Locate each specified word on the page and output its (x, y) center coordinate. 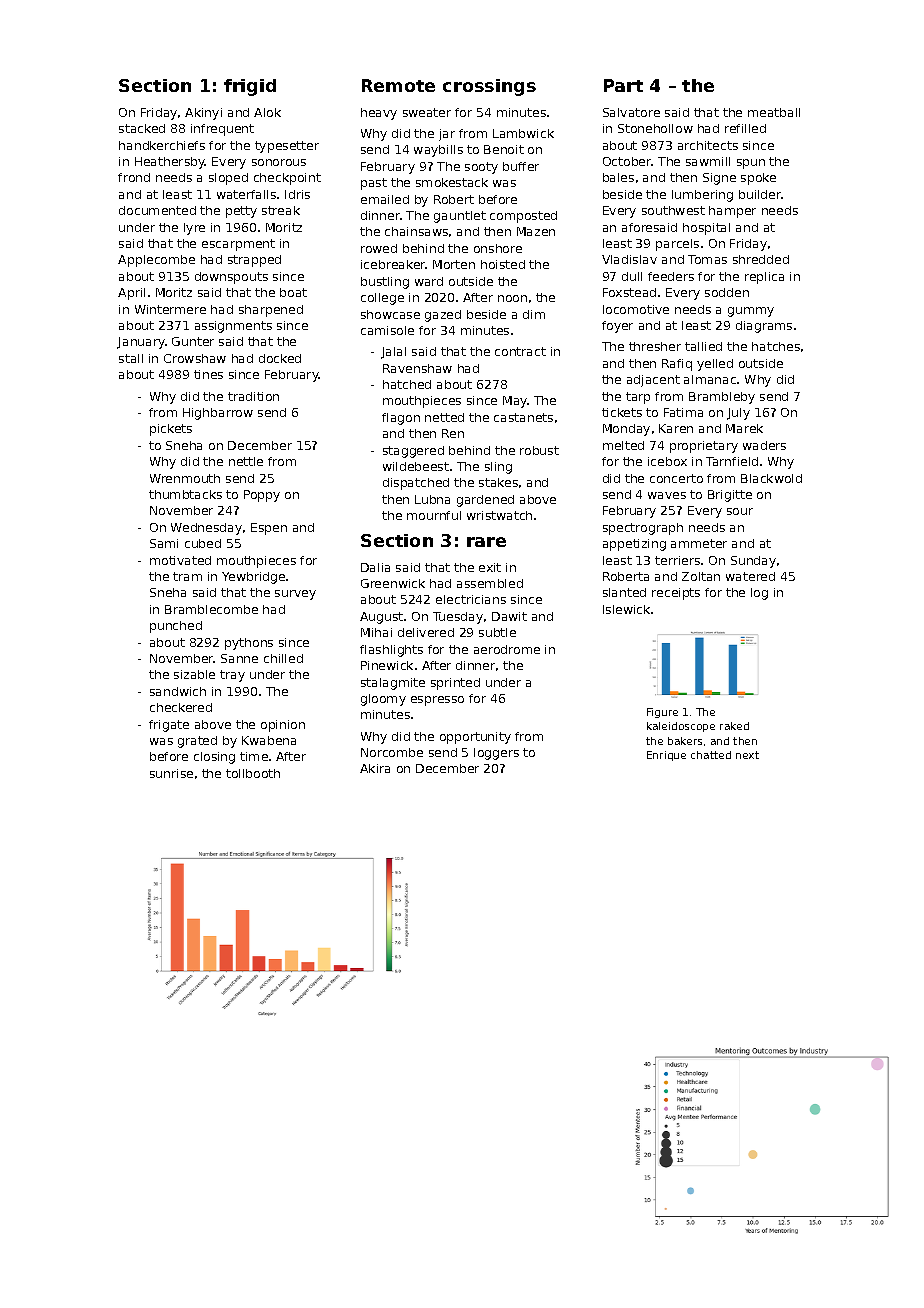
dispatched (416, 484)
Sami (164, 543)
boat (293, 292)
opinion (283, 726)
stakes (498, 482)
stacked (142, 128)
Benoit (504, 149)
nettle (246, 461)
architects (708, 145)
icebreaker (393, 264)
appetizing (634, 545)
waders (764, 445)
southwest (673, 210)
